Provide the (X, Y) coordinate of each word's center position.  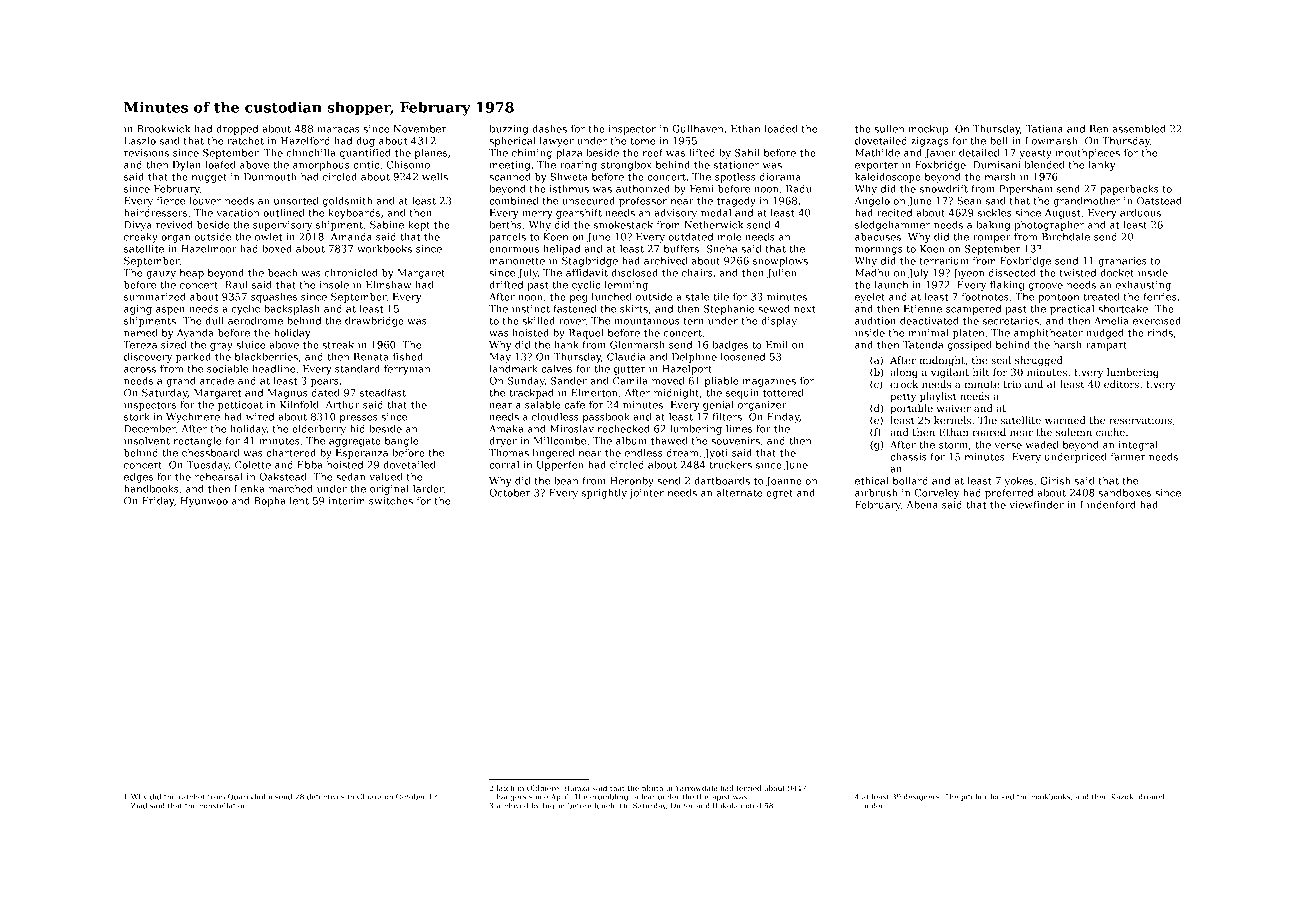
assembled (1139, 129)
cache (1110, 432)
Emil (777, 345)
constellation (223, 806)
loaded (781, 129)
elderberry (319, 430)
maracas (338, 130)
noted (751, 806)
